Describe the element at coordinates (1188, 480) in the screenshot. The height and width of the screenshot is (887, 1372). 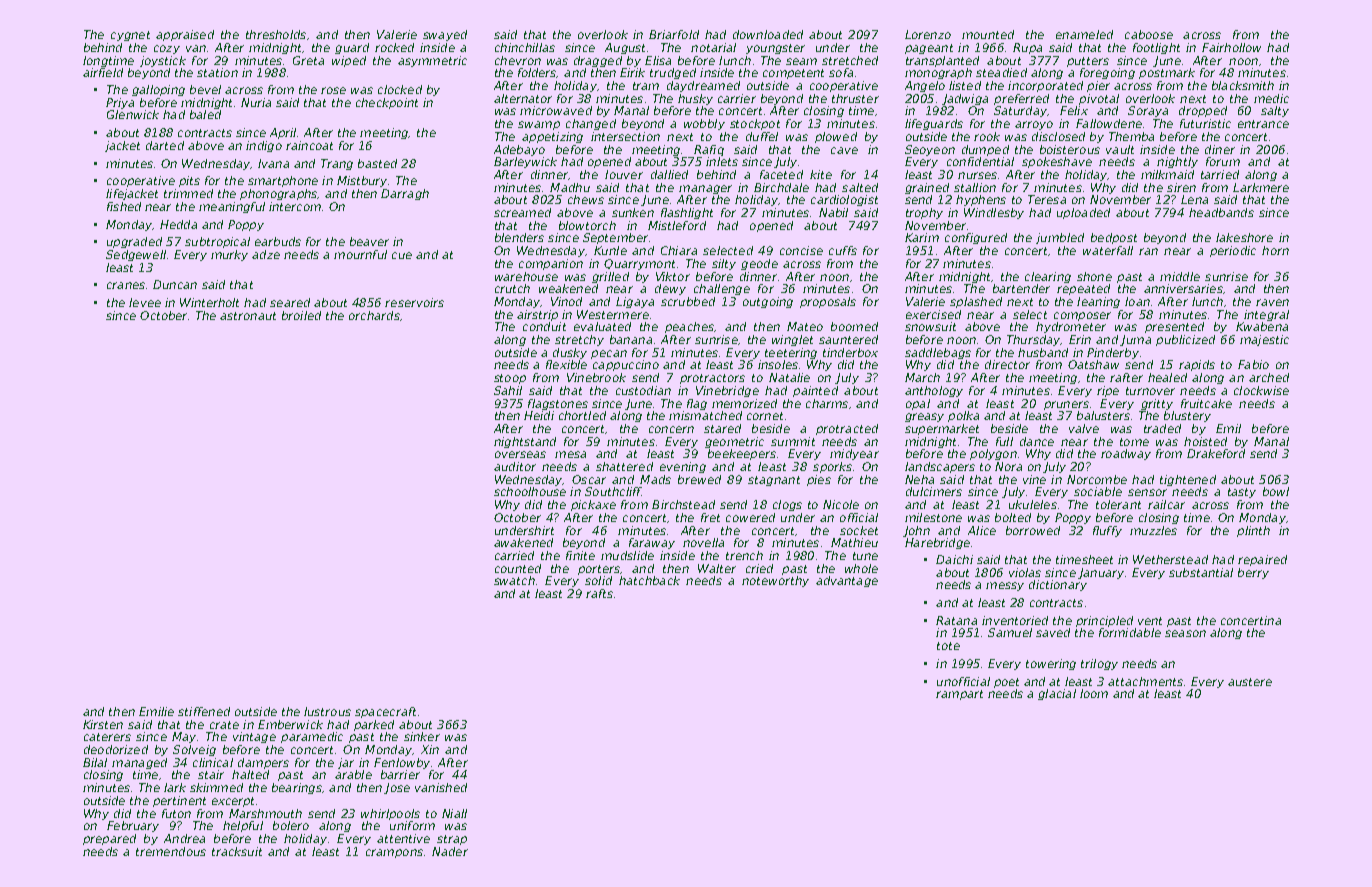
I see `tightened` at that location.
